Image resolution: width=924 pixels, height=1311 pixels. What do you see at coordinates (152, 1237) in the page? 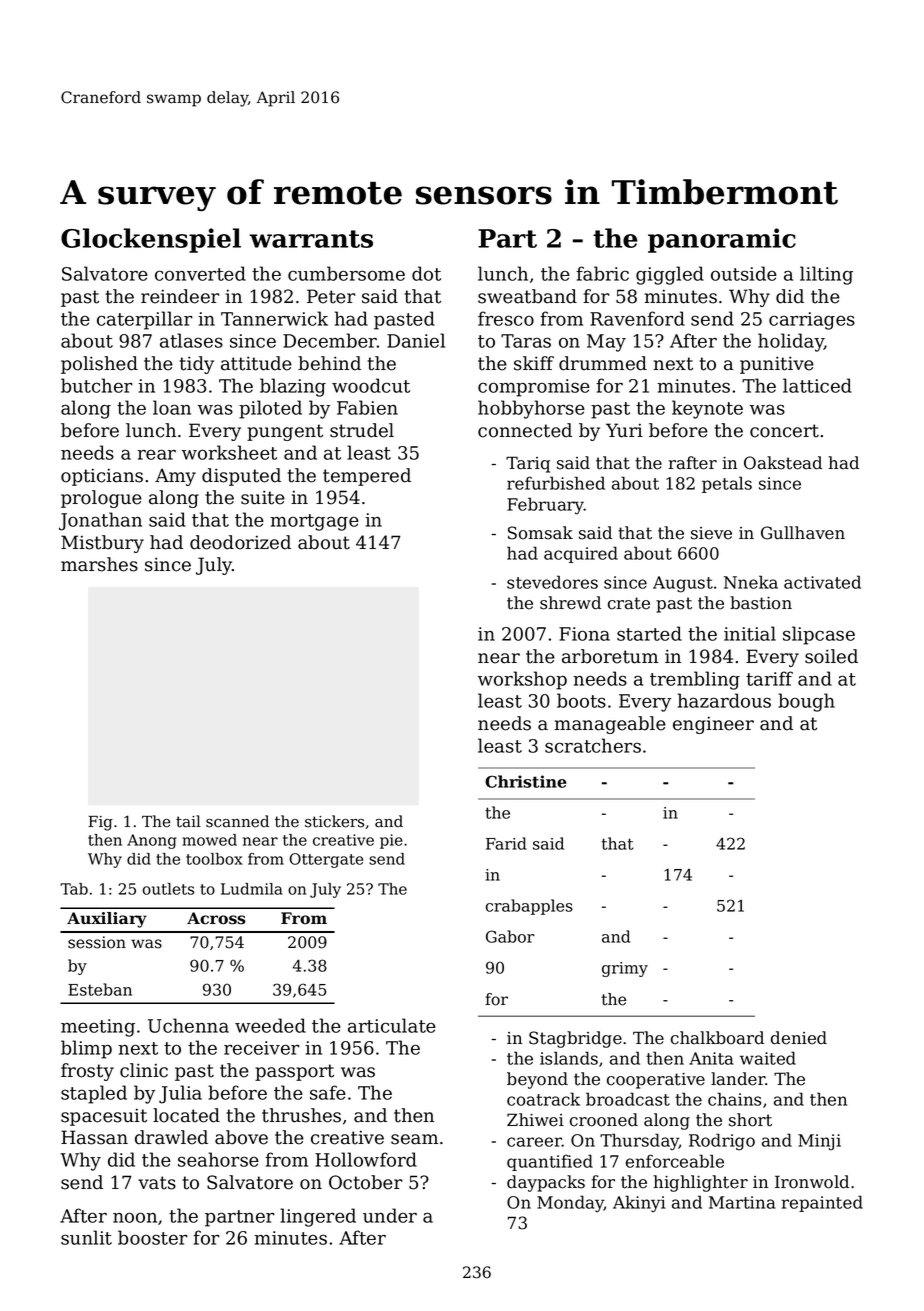
I see `booster` at bounding box center [152, 1237].
